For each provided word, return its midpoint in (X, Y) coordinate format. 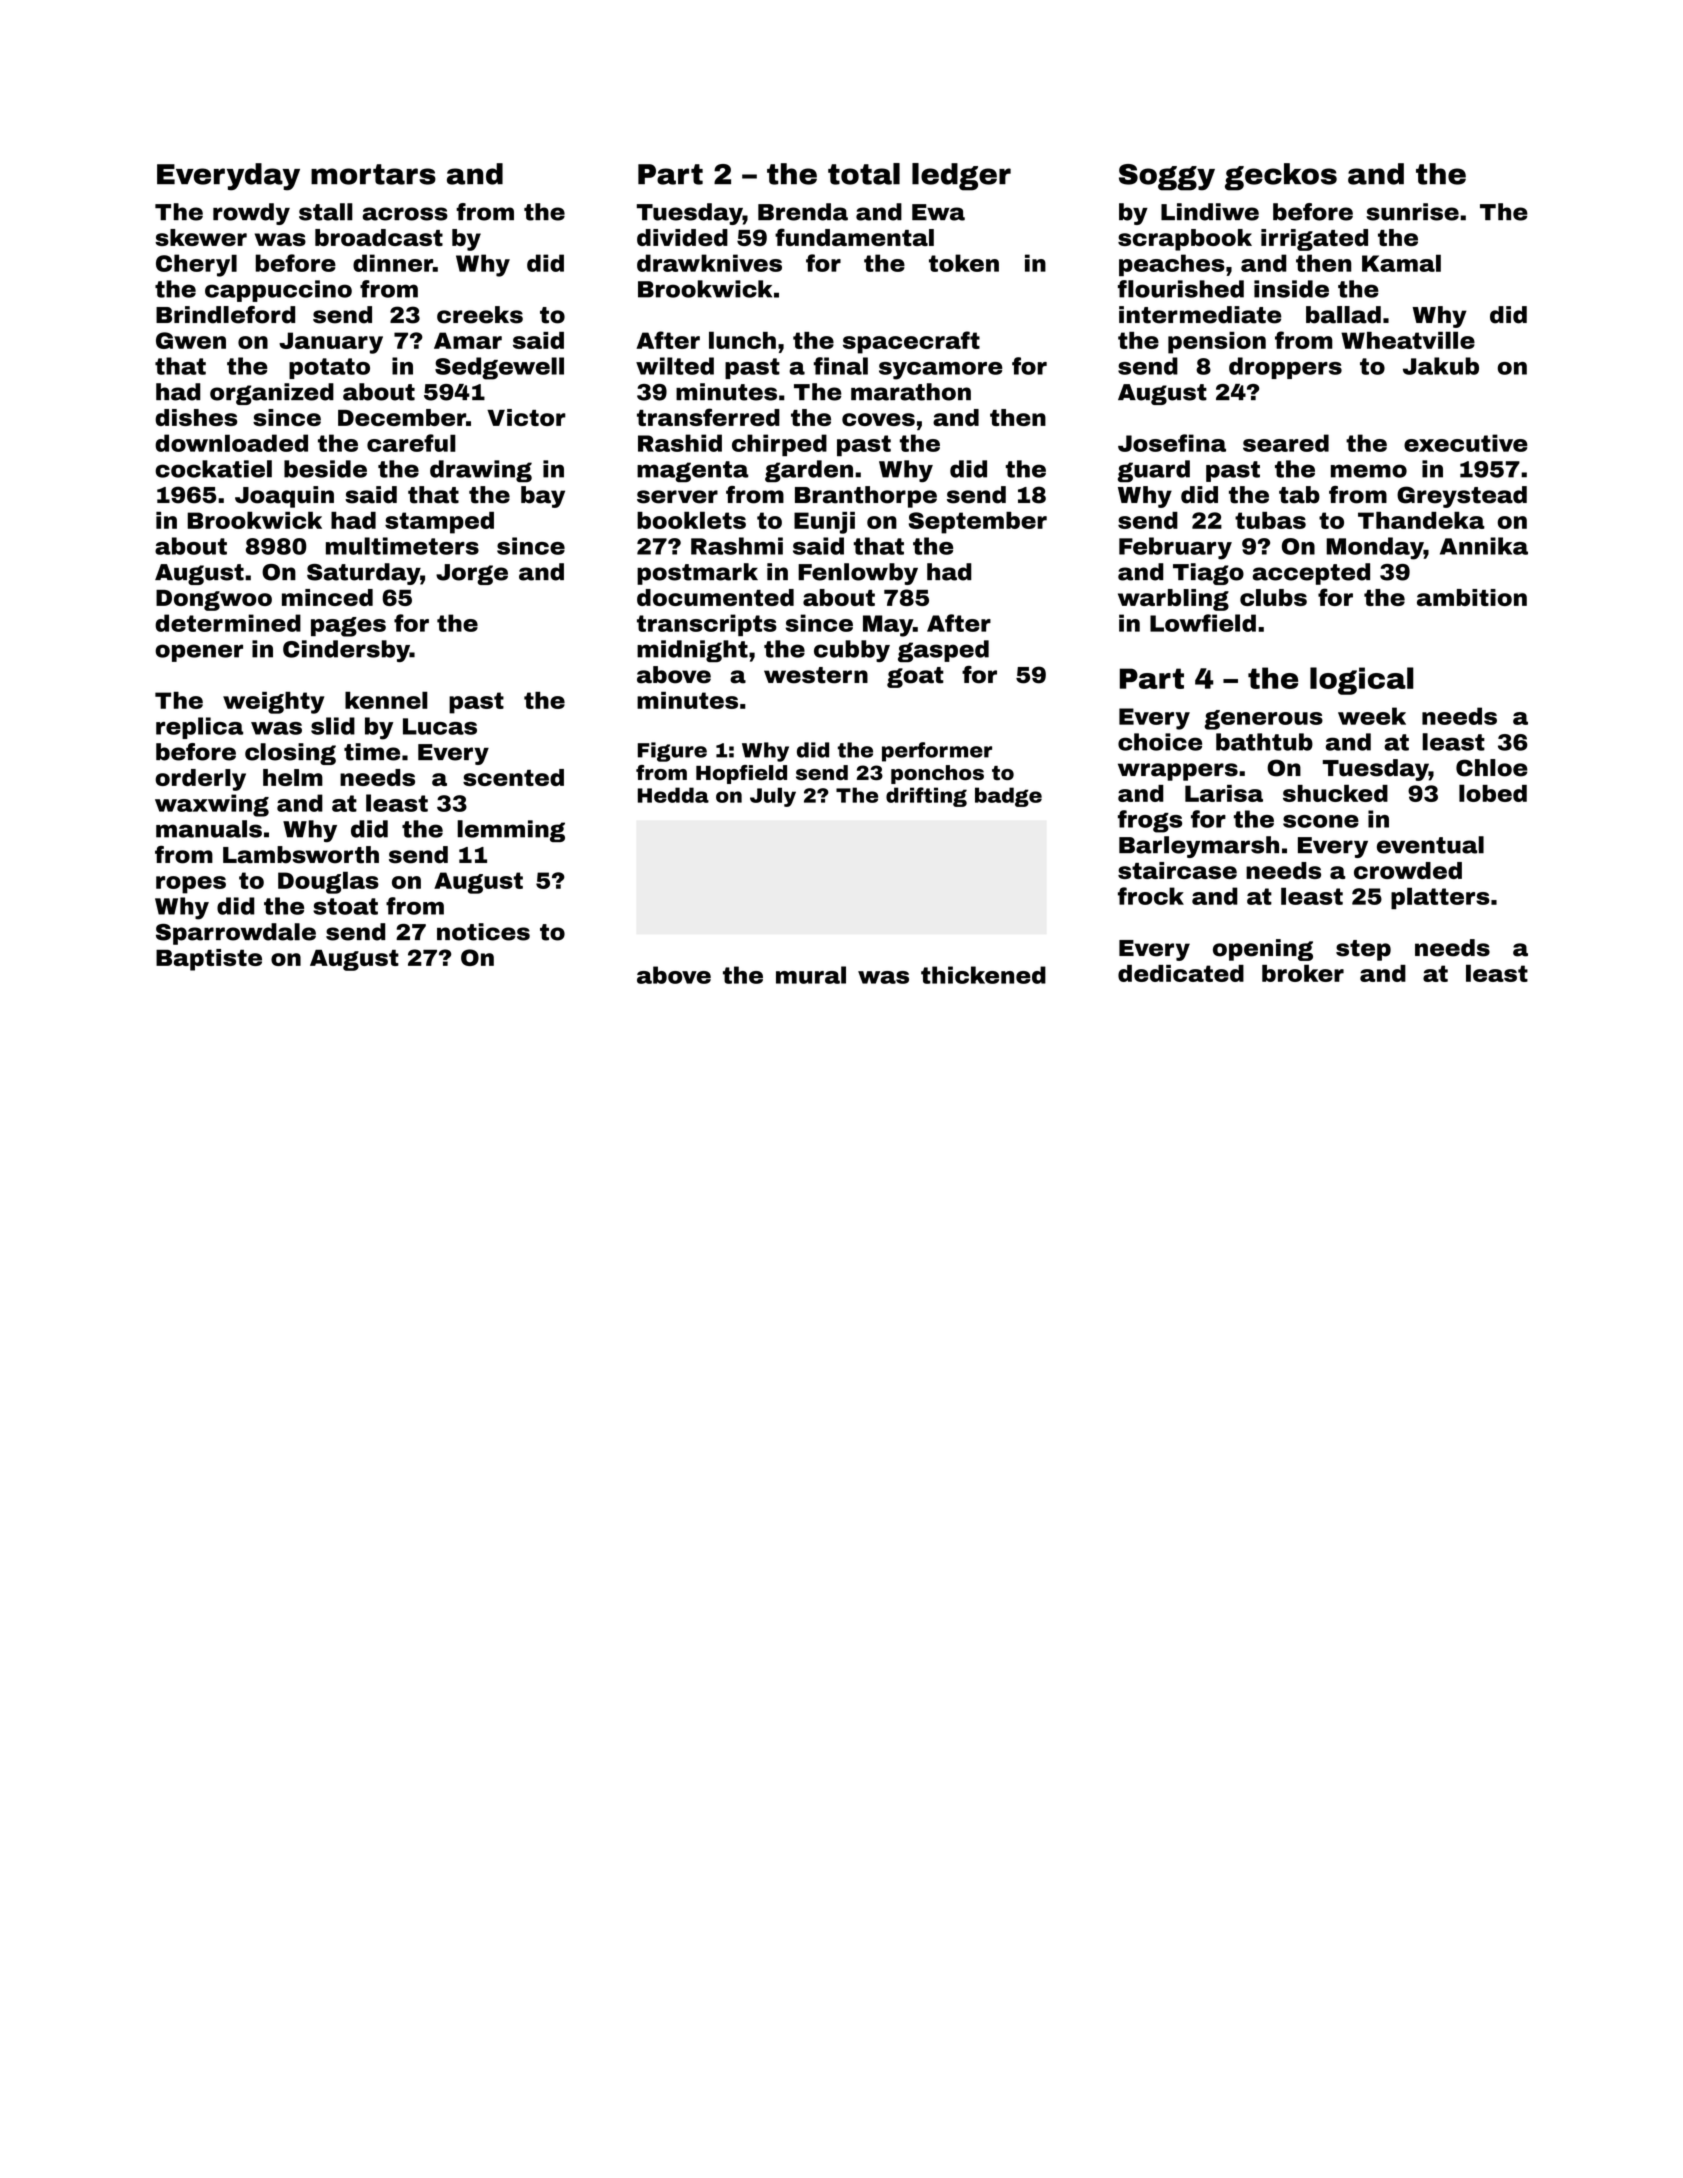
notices (483, 932)
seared (1286, 443)
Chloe (1492, 768)
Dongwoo (214, 600)
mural (811, 975)
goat (915, 677)
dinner (393, 263)
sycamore (940, 371)
